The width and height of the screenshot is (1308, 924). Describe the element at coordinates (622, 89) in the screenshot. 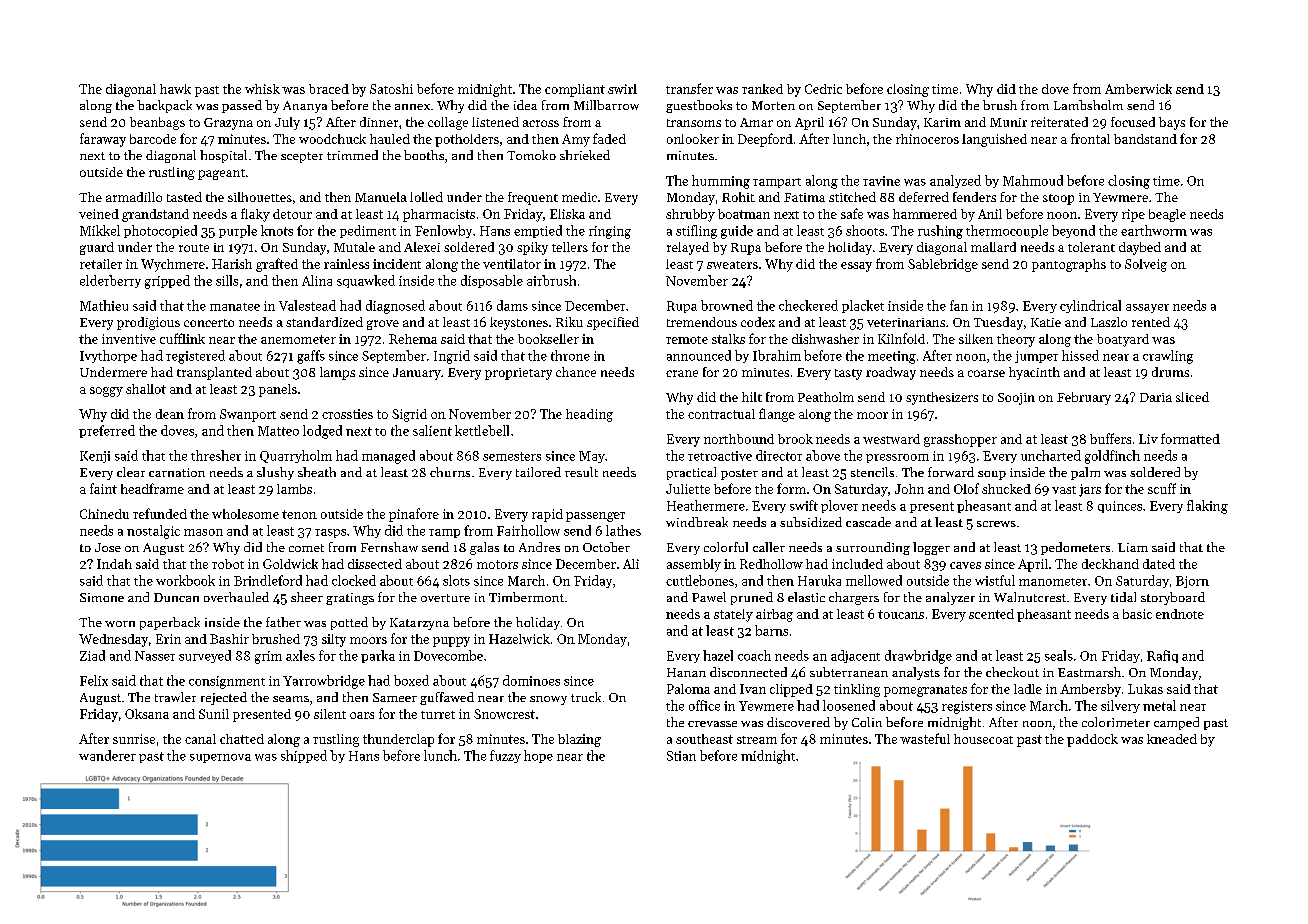

I see `swirl` at that location.
